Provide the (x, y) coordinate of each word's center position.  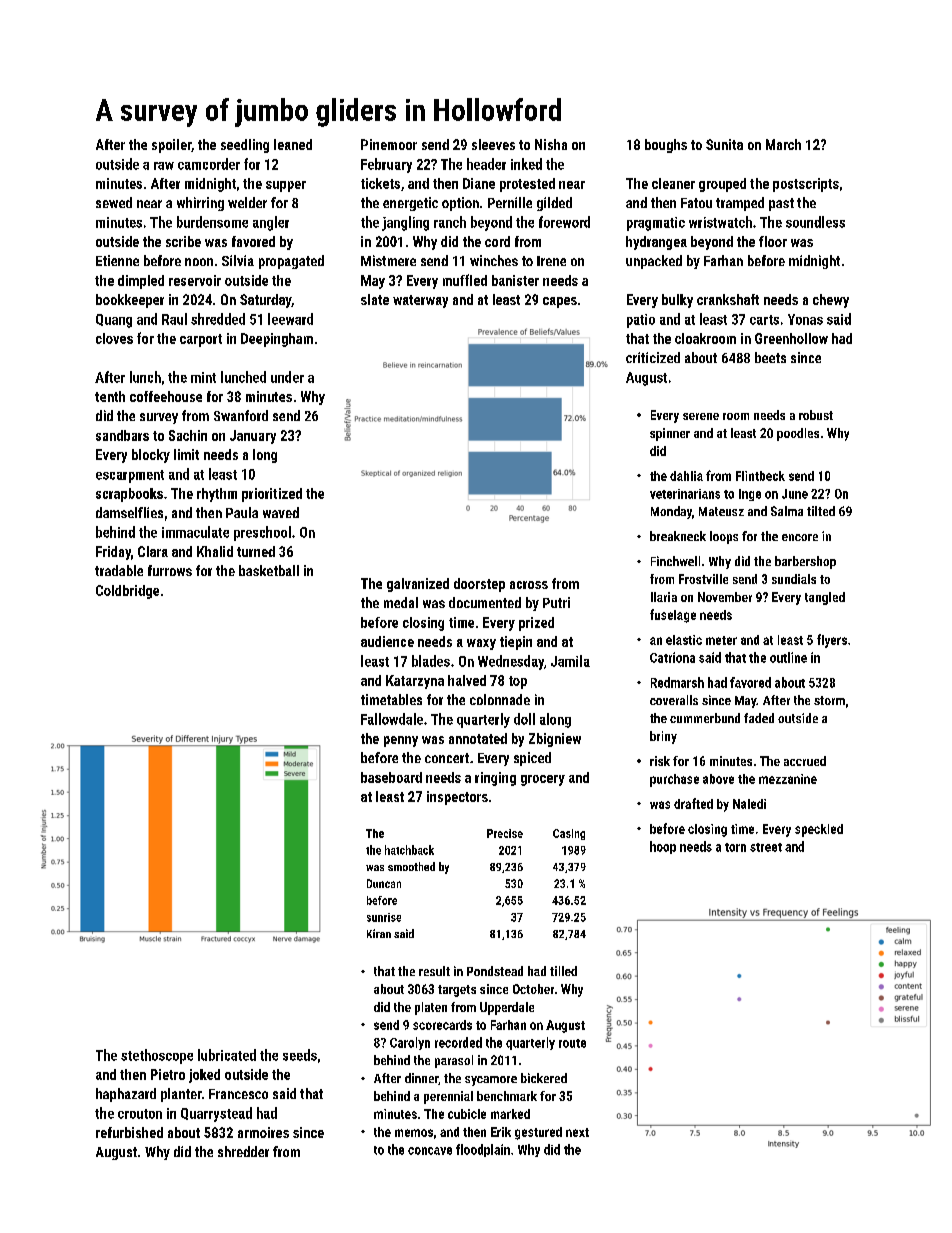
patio (641, 321)
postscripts (806, 185)
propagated (291, 262)
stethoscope (157, 1056)
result (434, 971)
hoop (663, 847)
